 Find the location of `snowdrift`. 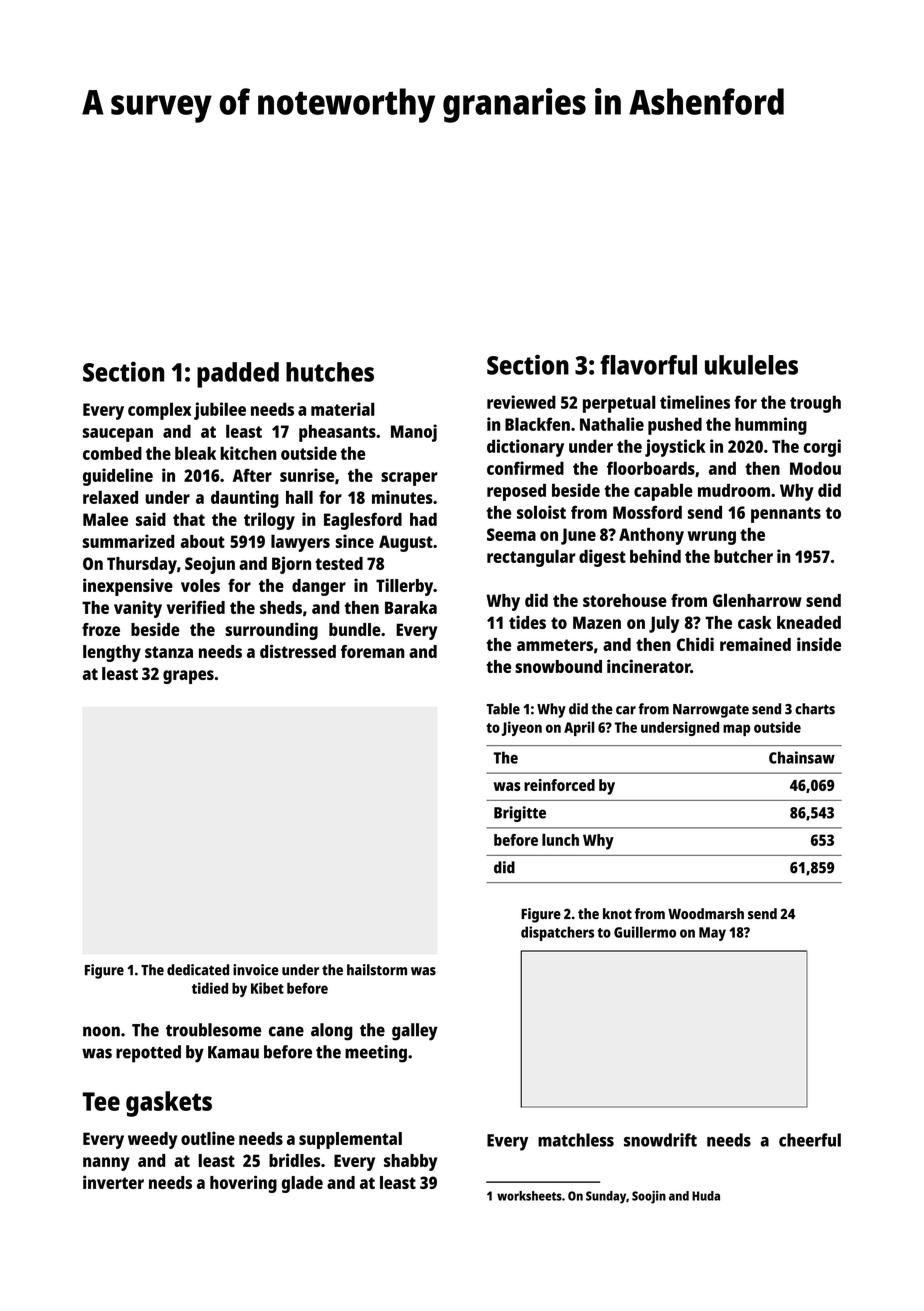

snowdrift is located at coordinates (660, 1140).
